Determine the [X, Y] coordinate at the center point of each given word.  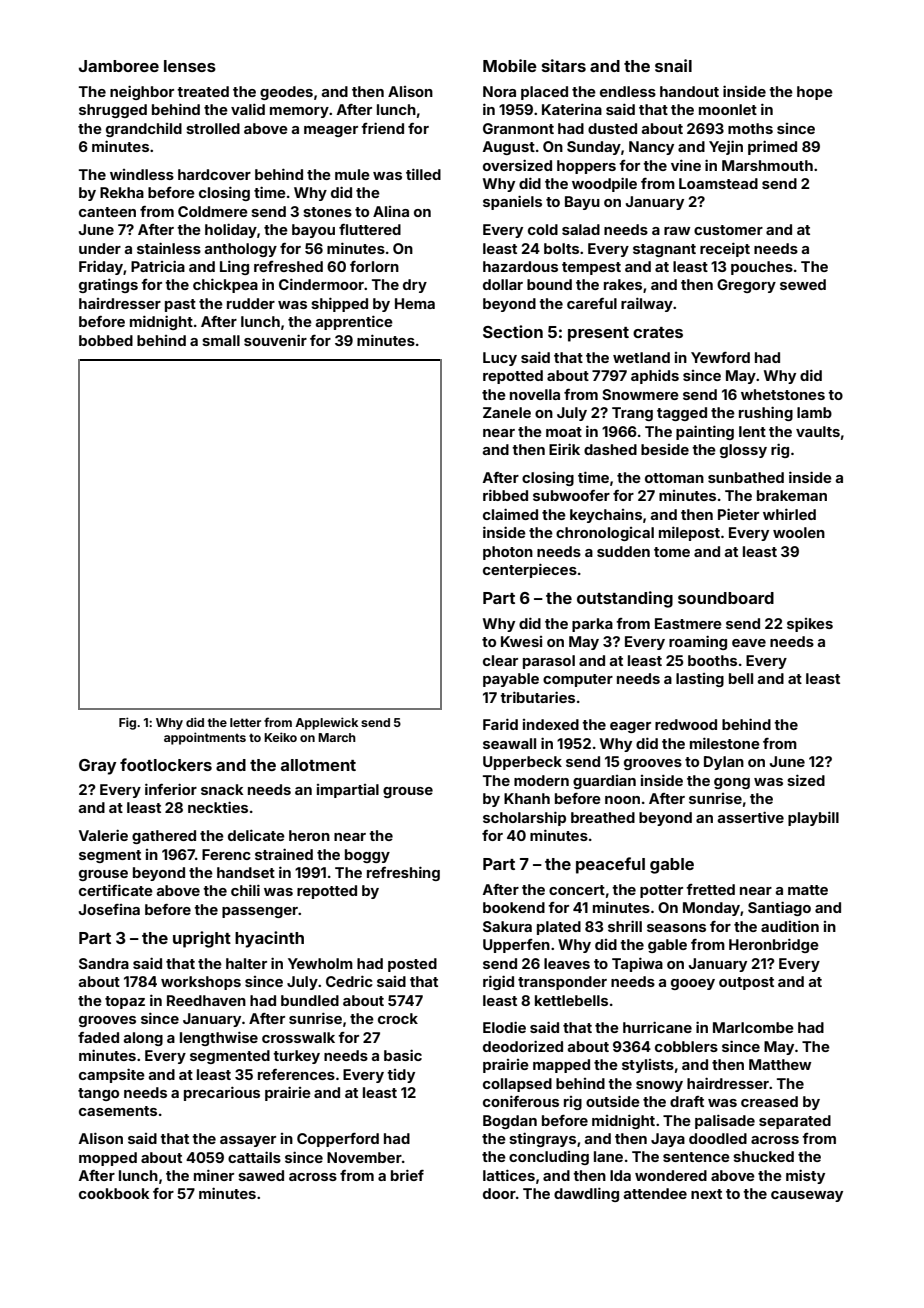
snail [673, 65]
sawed [261, 1175]
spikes [810, 625]
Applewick [326, 723]
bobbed [106, 340]
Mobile [510, 65]
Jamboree [119, 66]
